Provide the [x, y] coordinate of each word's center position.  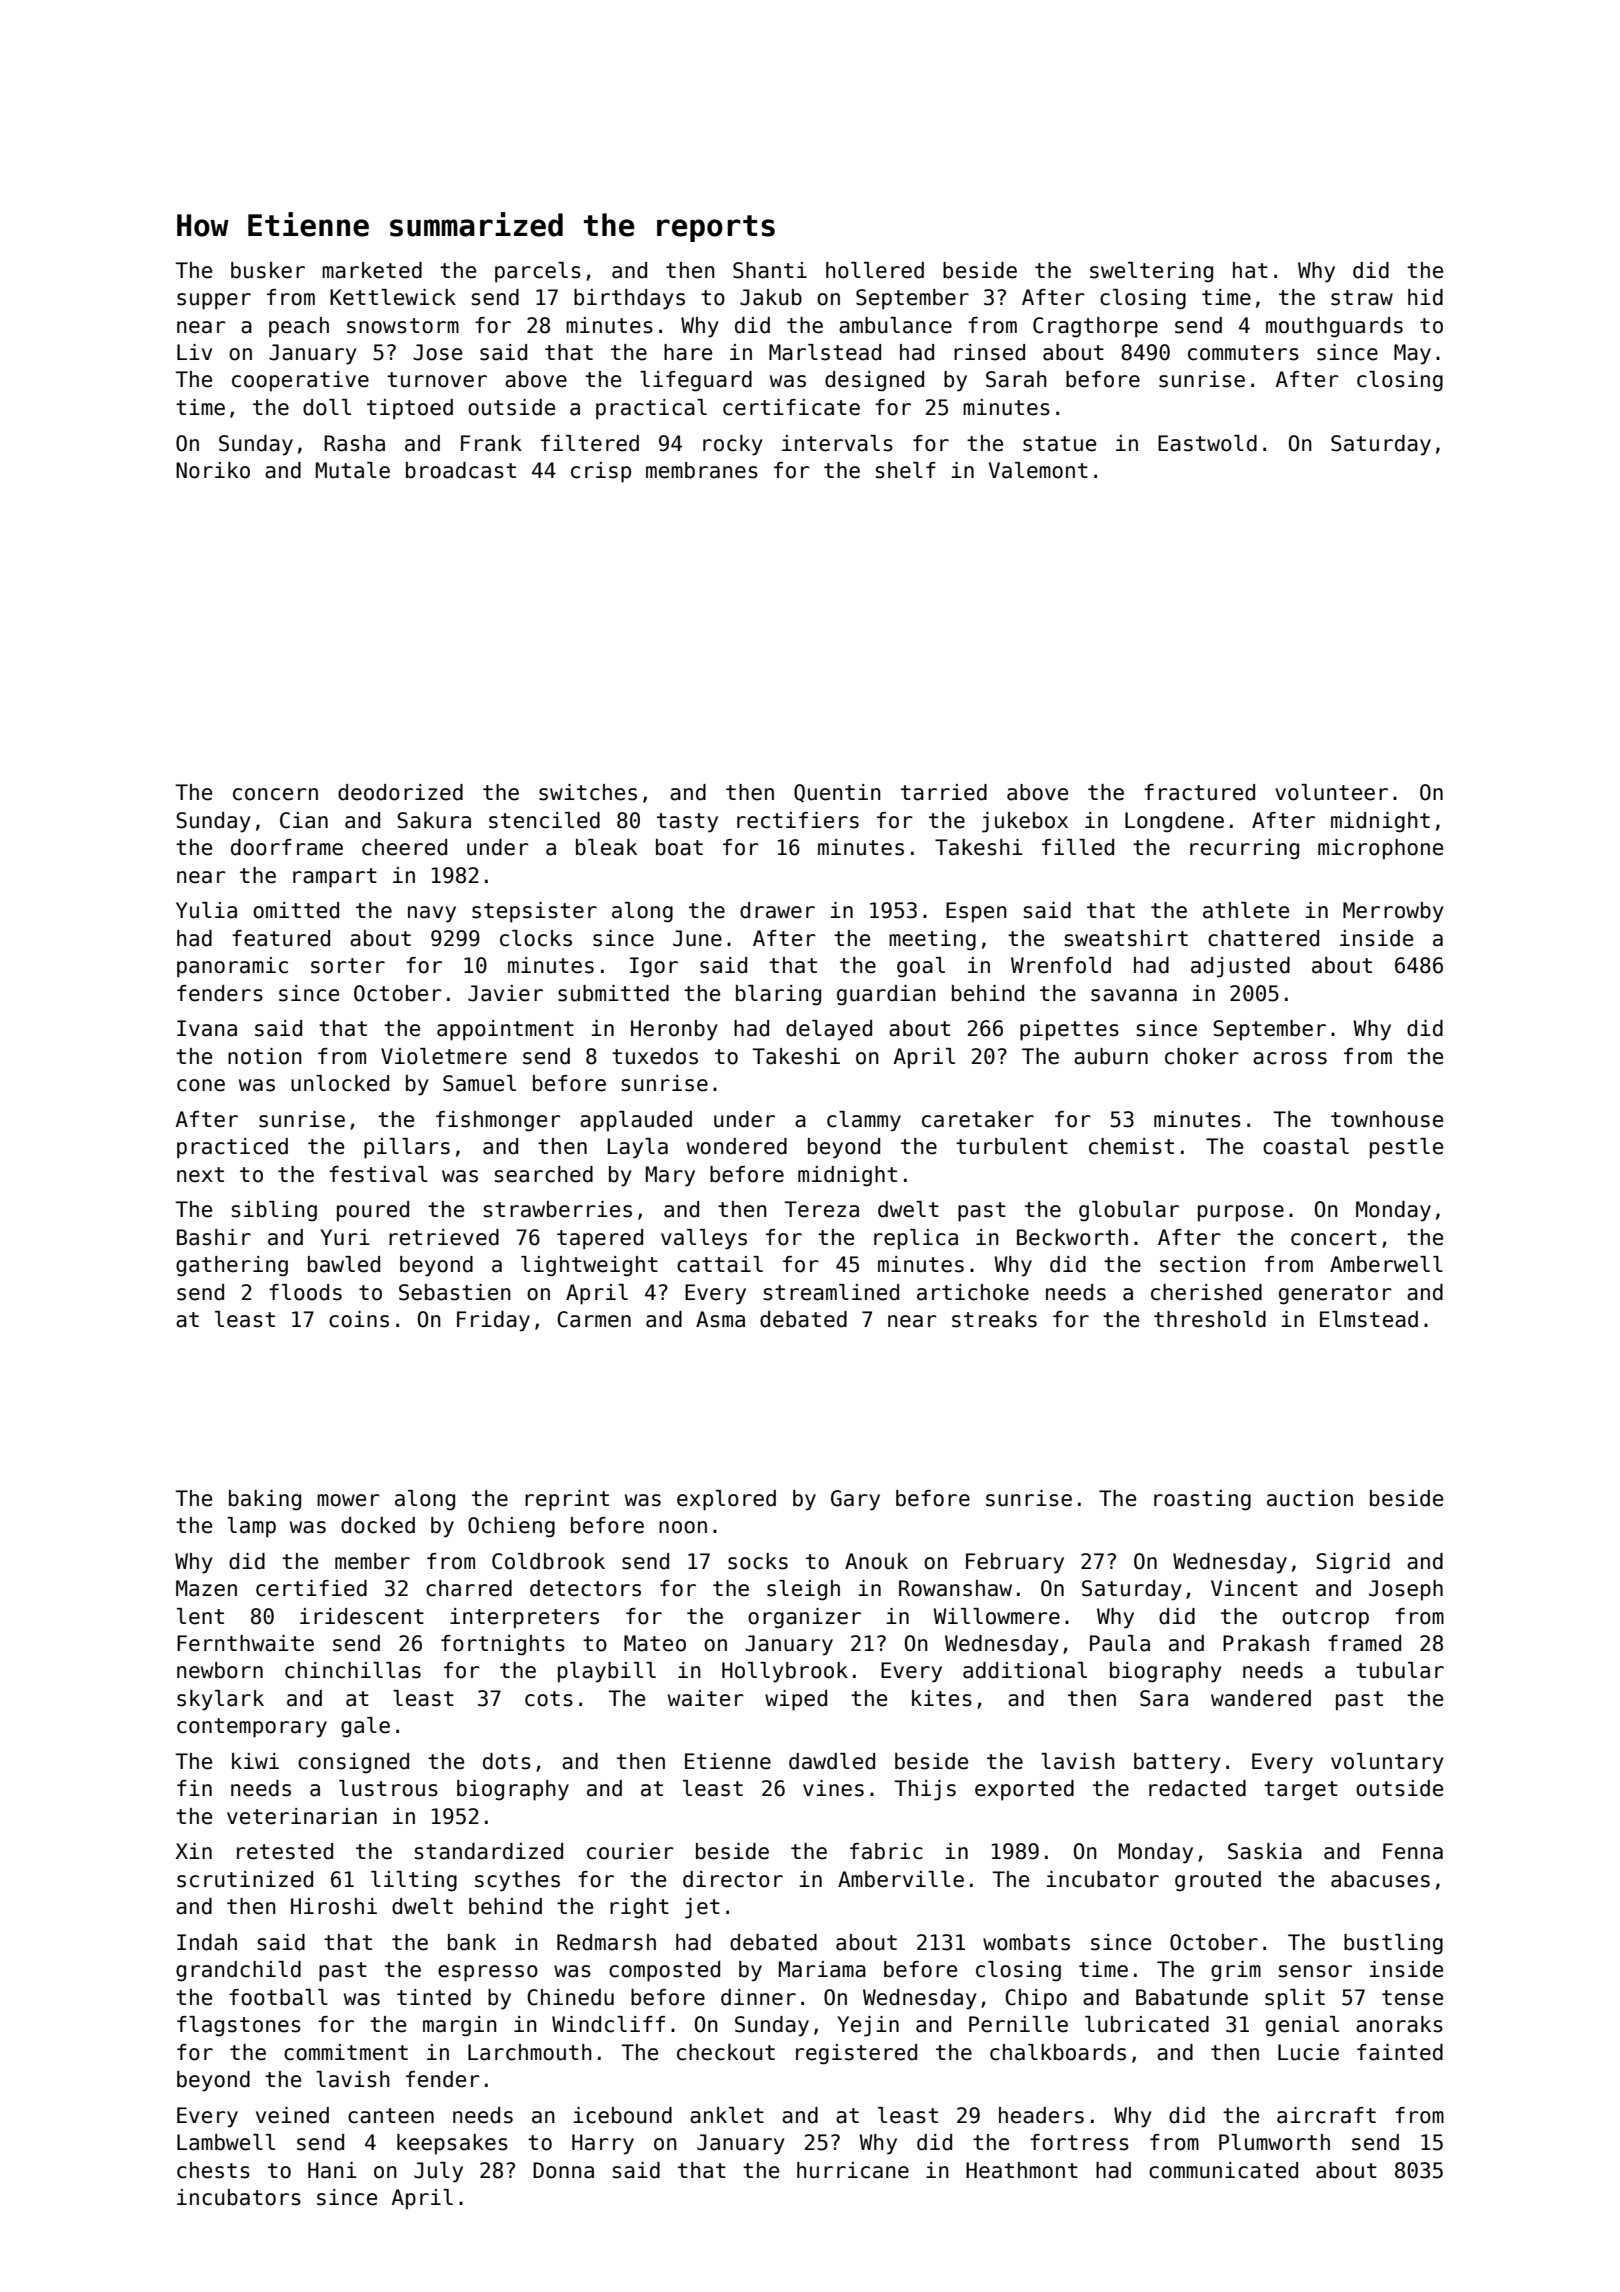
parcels [538, 272]
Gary [855, 1500]
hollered [875, 270]
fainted [1400, 2052]
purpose [1241, 1213]
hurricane [853, 2170]
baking [265, 1500]
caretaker [978, 1119]
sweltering [1151, 272]
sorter [348, 966]
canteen [391, 2116]
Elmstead [1369, 1319]
